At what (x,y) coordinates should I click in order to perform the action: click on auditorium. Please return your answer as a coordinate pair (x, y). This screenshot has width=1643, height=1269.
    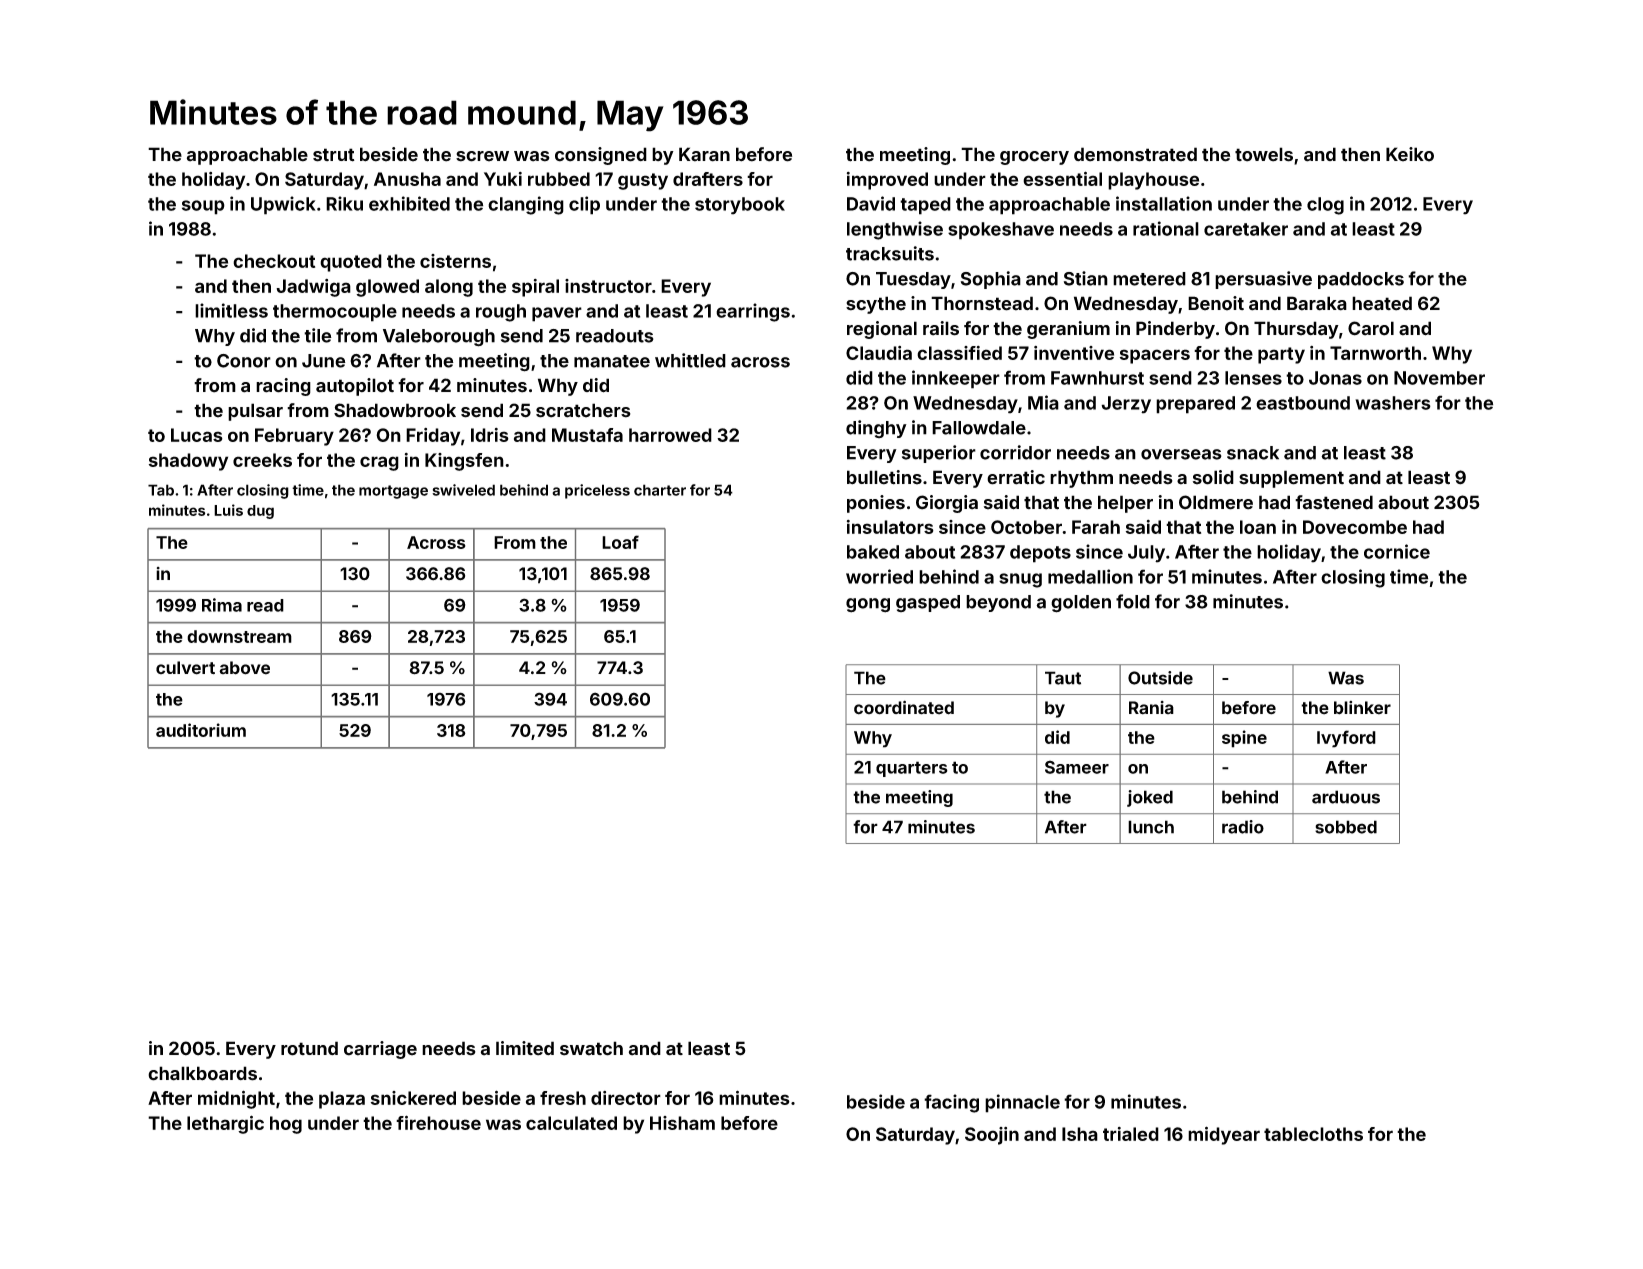
    Looking at the image, I should click on (201, 730).
